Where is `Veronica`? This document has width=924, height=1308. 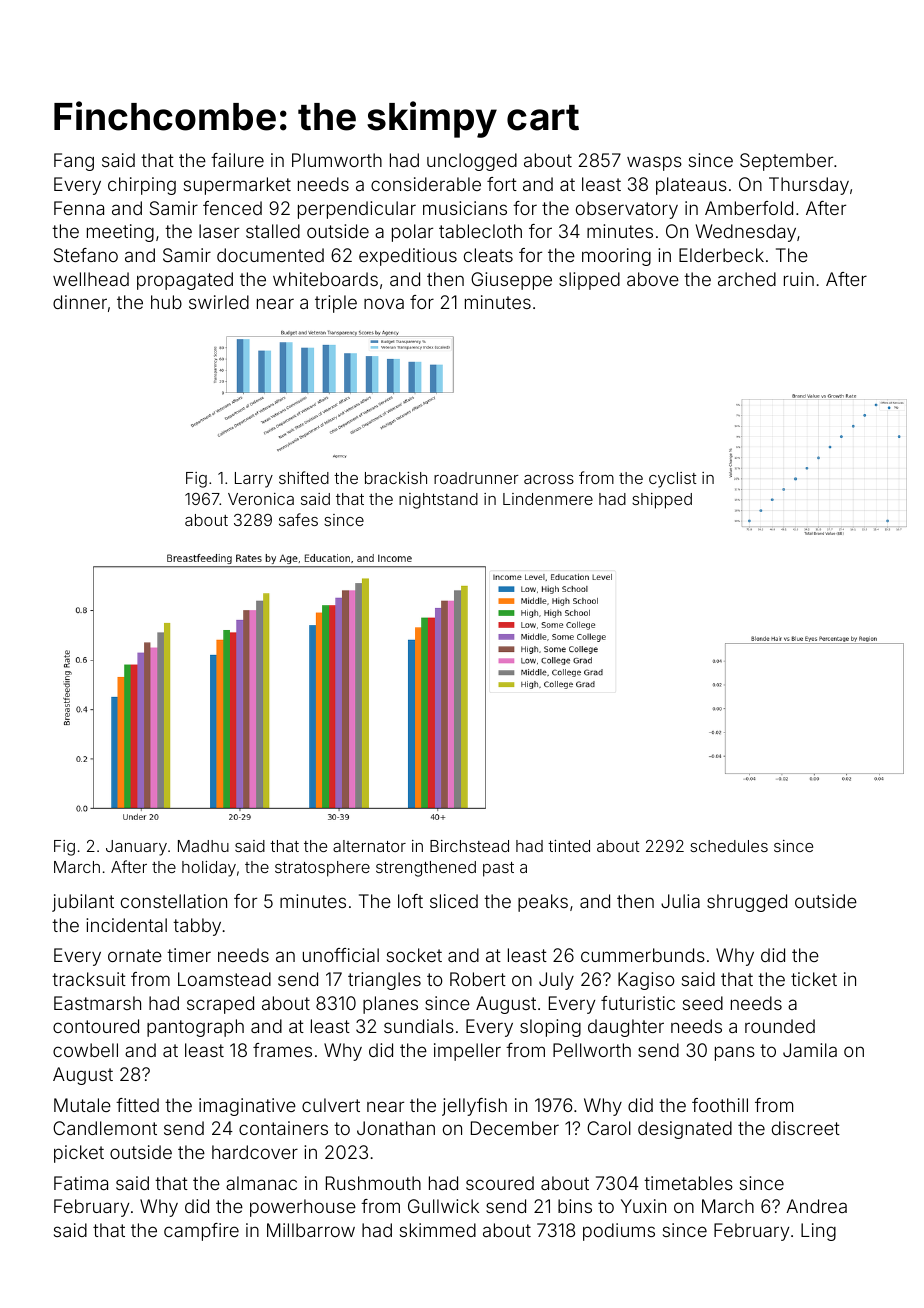 Veronica is located at coordinates (261, 499).
